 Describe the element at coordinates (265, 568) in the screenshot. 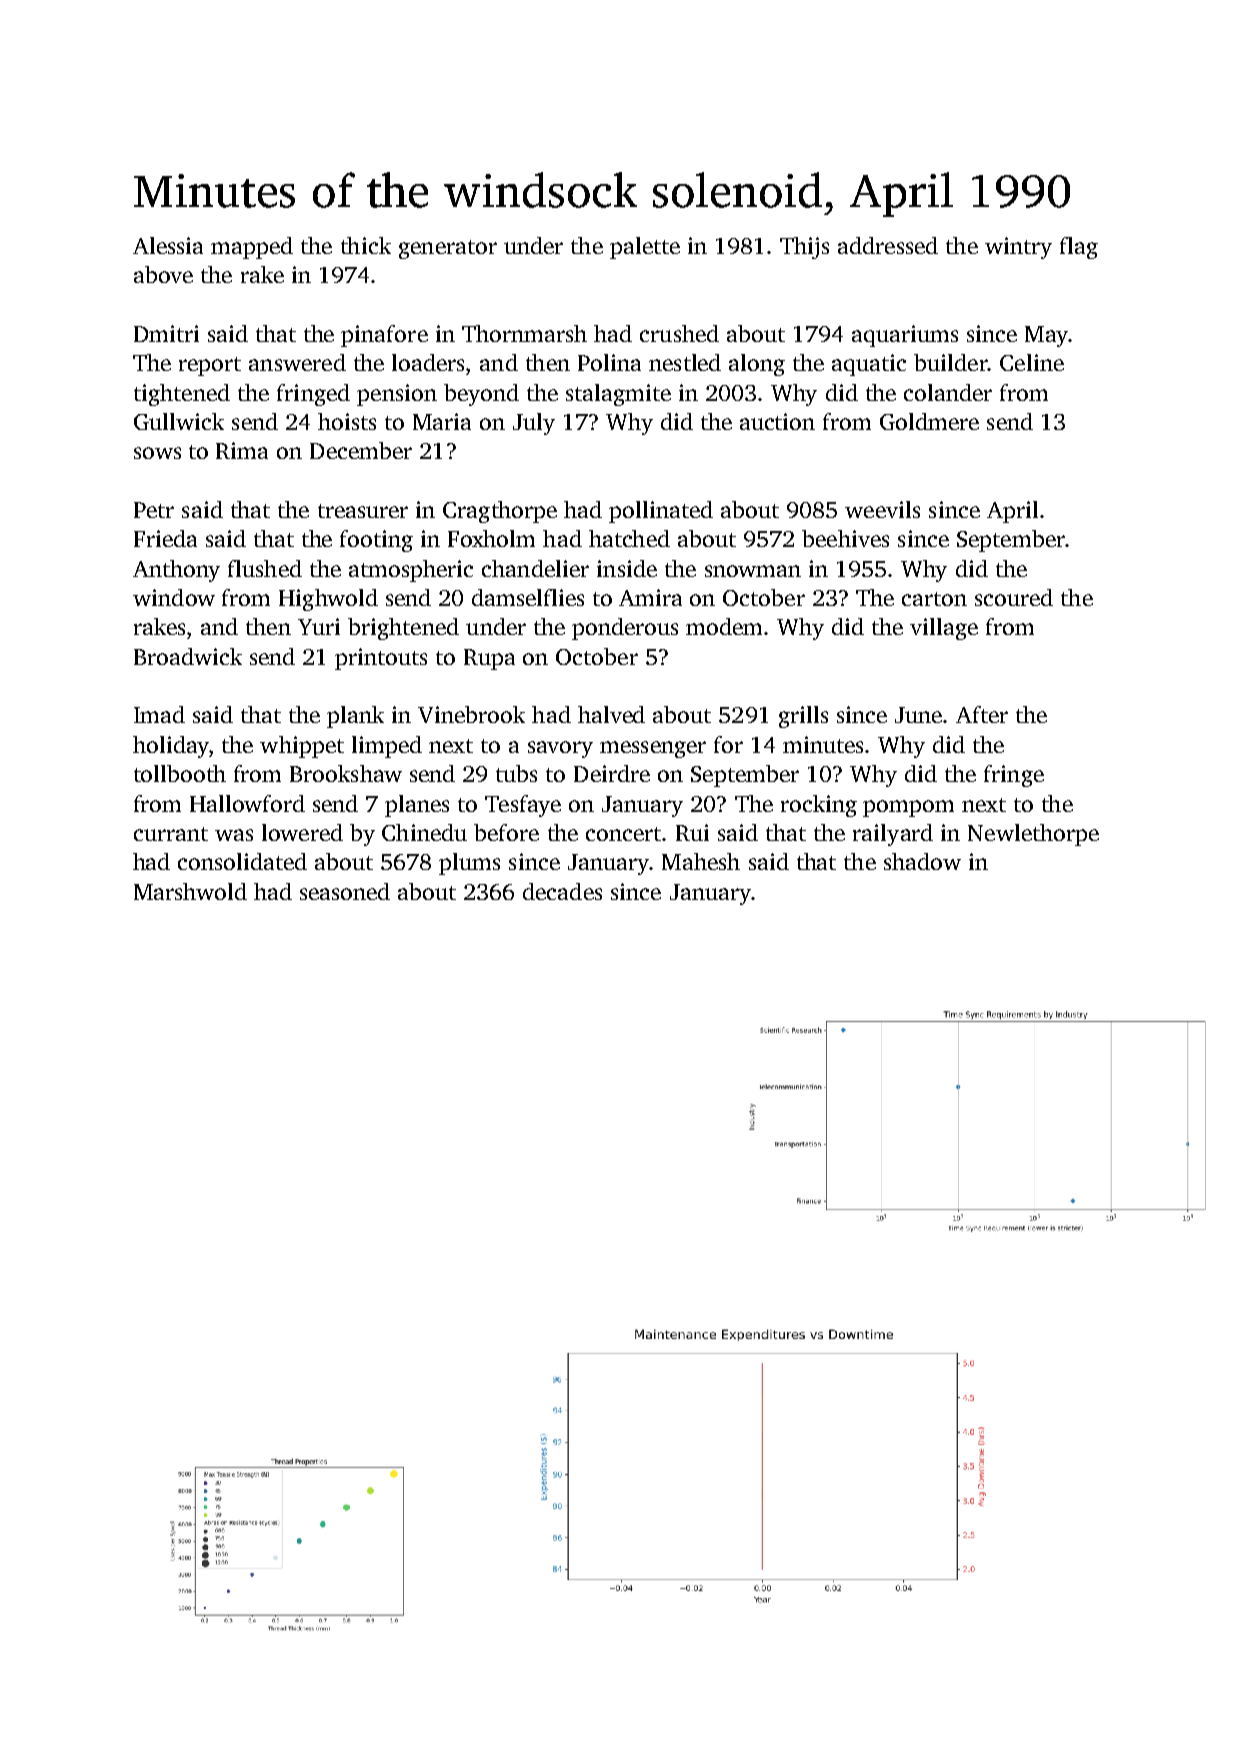

I see `flushed` at that location.
